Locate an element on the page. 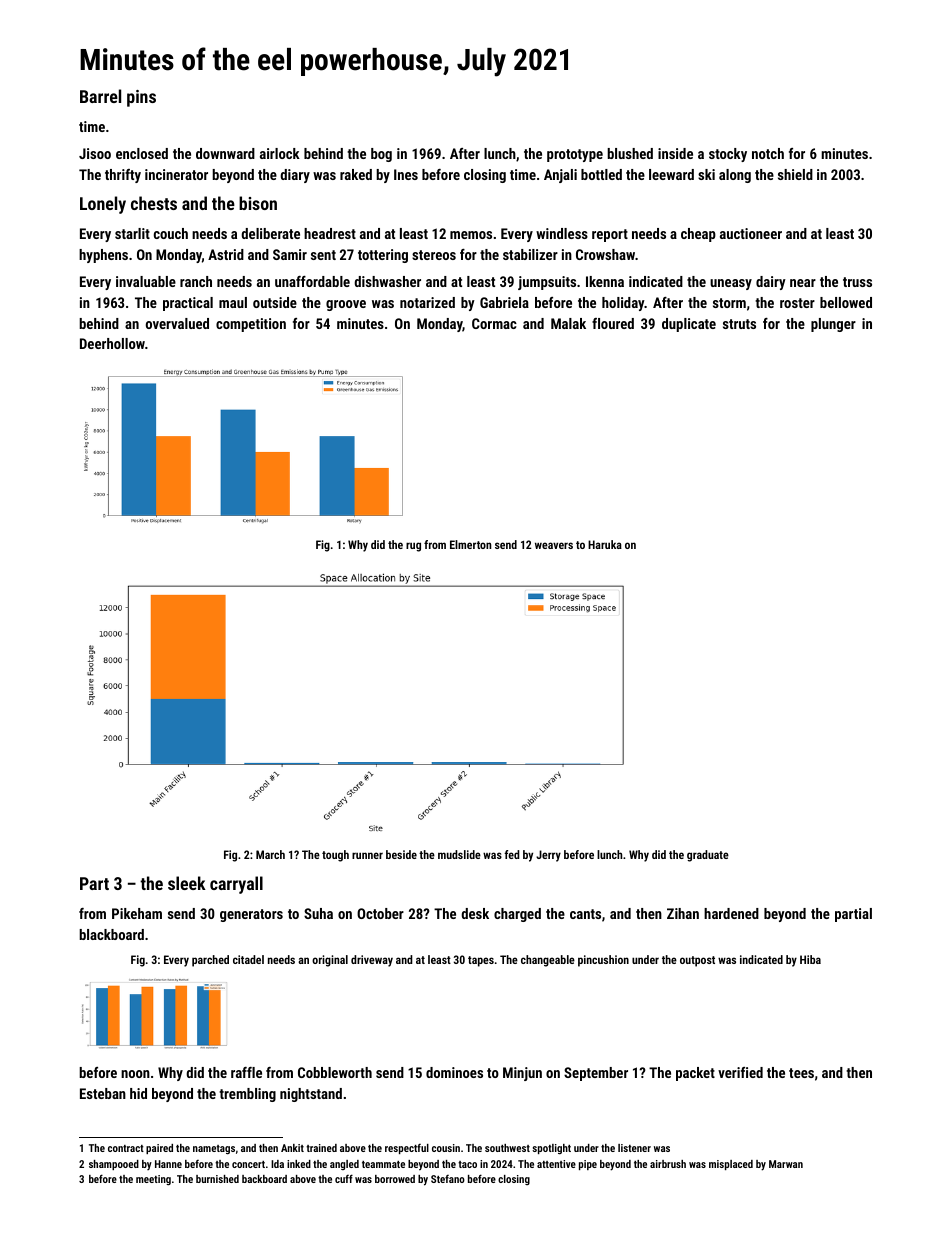 The image size is (952, 1233). pins is located at coordinates (141, 98).
